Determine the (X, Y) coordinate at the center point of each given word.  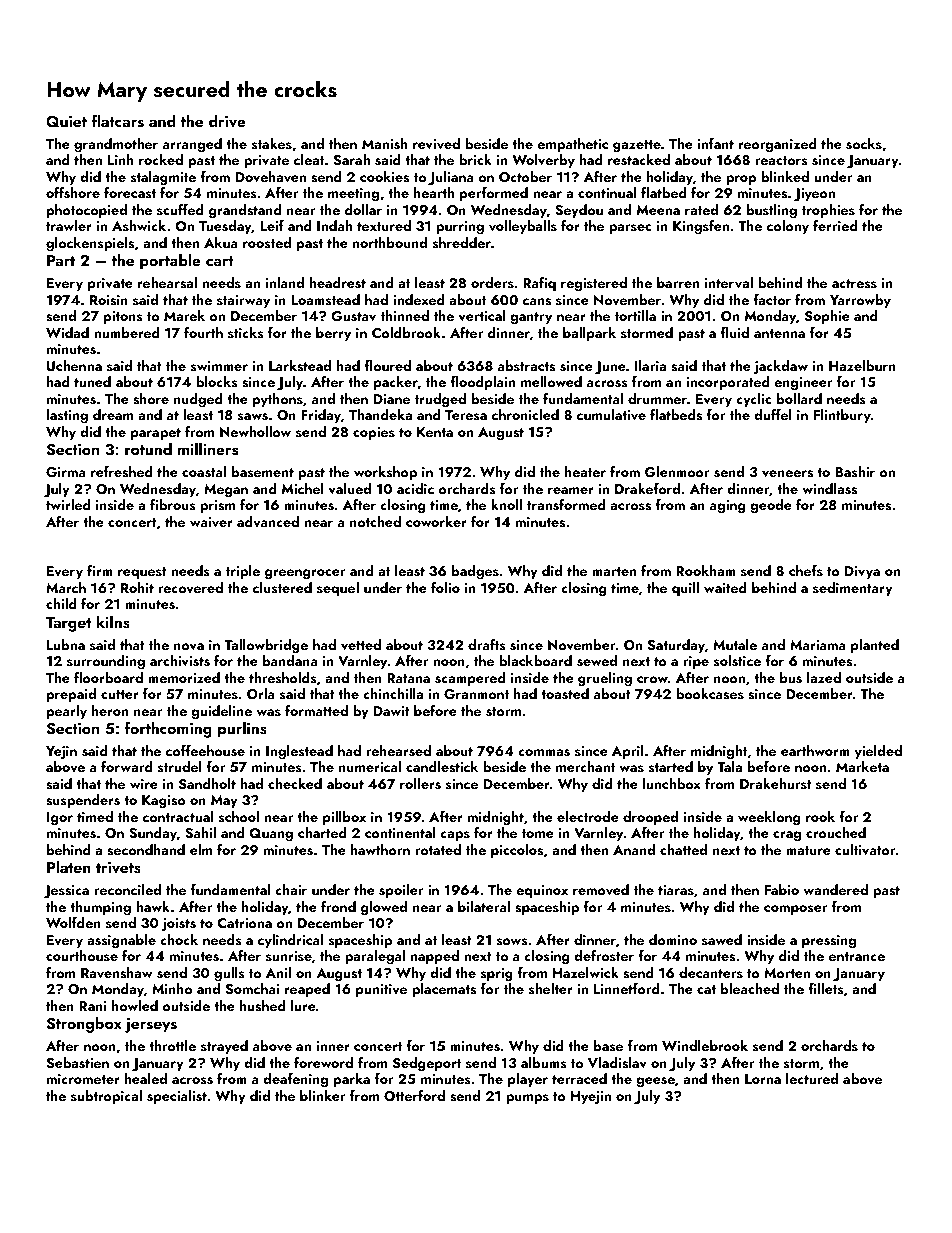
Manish (384, 144)
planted (875, 646)
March (66, 587)
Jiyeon (814, 195)
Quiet (66, 122)
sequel (338, 589)
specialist (177, 1097)
